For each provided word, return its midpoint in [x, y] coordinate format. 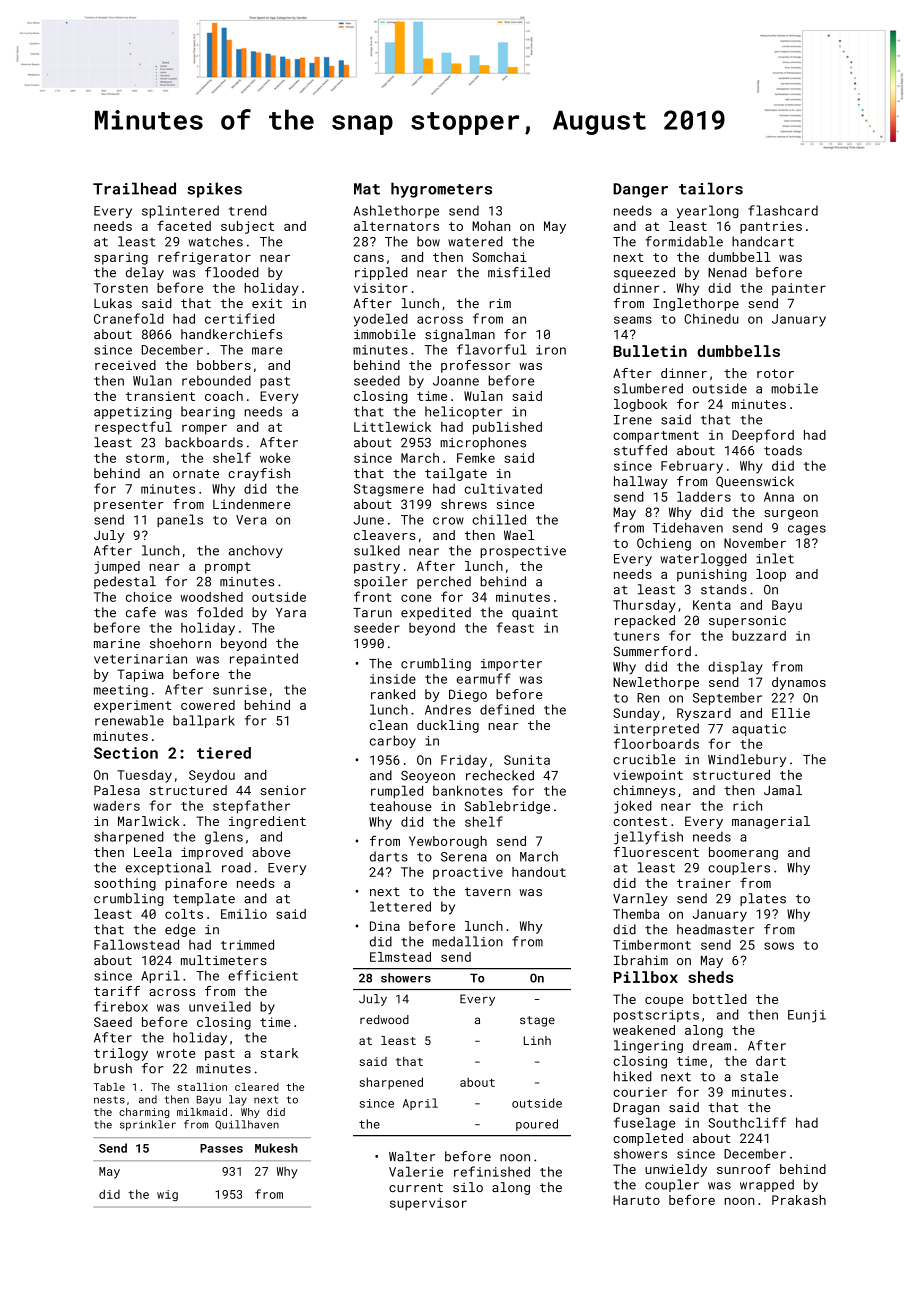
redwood [384, 1019]
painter [799, 289]
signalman [460, 335]
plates [763, 899]
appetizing [133, 413]
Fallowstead [136, 944]
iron [551, 350]
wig [167, 1195]
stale [759, 1076]
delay [145, 273]
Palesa [117, 790]
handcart [763, 241]
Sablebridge [507, 807]
